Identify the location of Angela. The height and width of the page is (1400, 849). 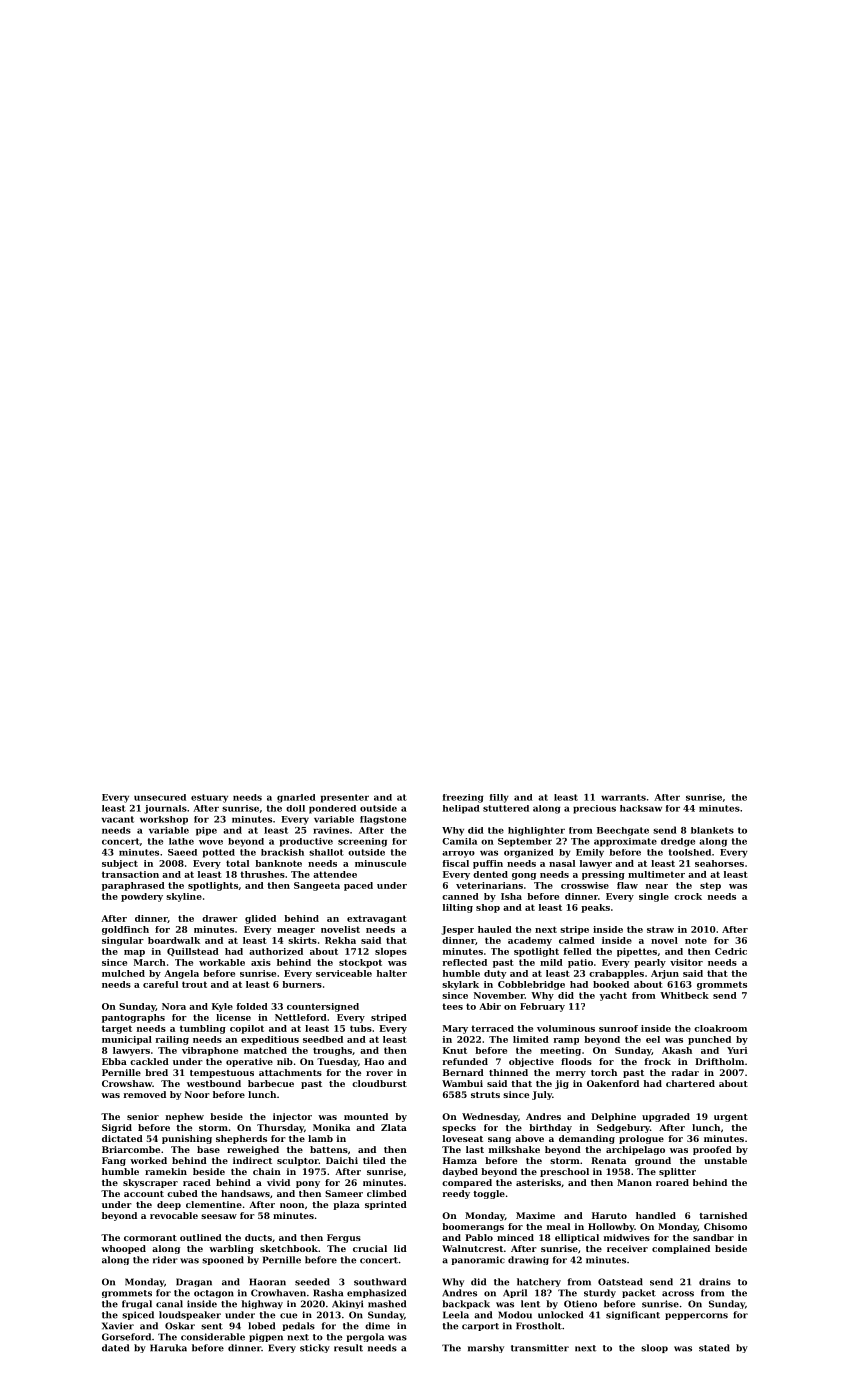
(181, 974).
